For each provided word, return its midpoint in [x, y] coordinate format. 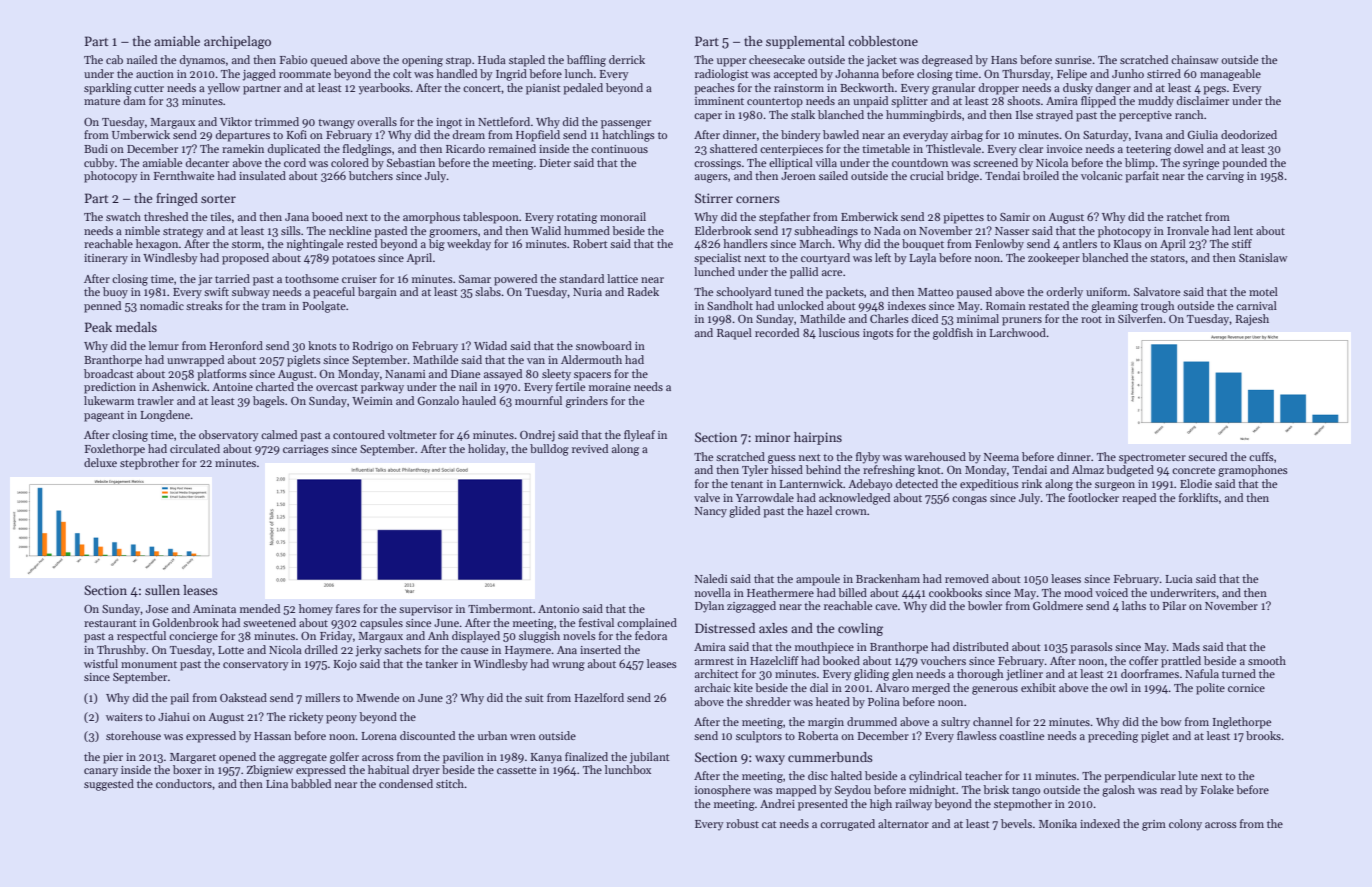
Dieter [555, 163]
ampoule [818, 580]
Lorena [379, 736]
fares [348, 608]
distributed [981, 646]
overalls [377, 121]
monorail [623, 216]
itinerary [106, 259]
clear [1031, 148]
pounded [1244, 164]
